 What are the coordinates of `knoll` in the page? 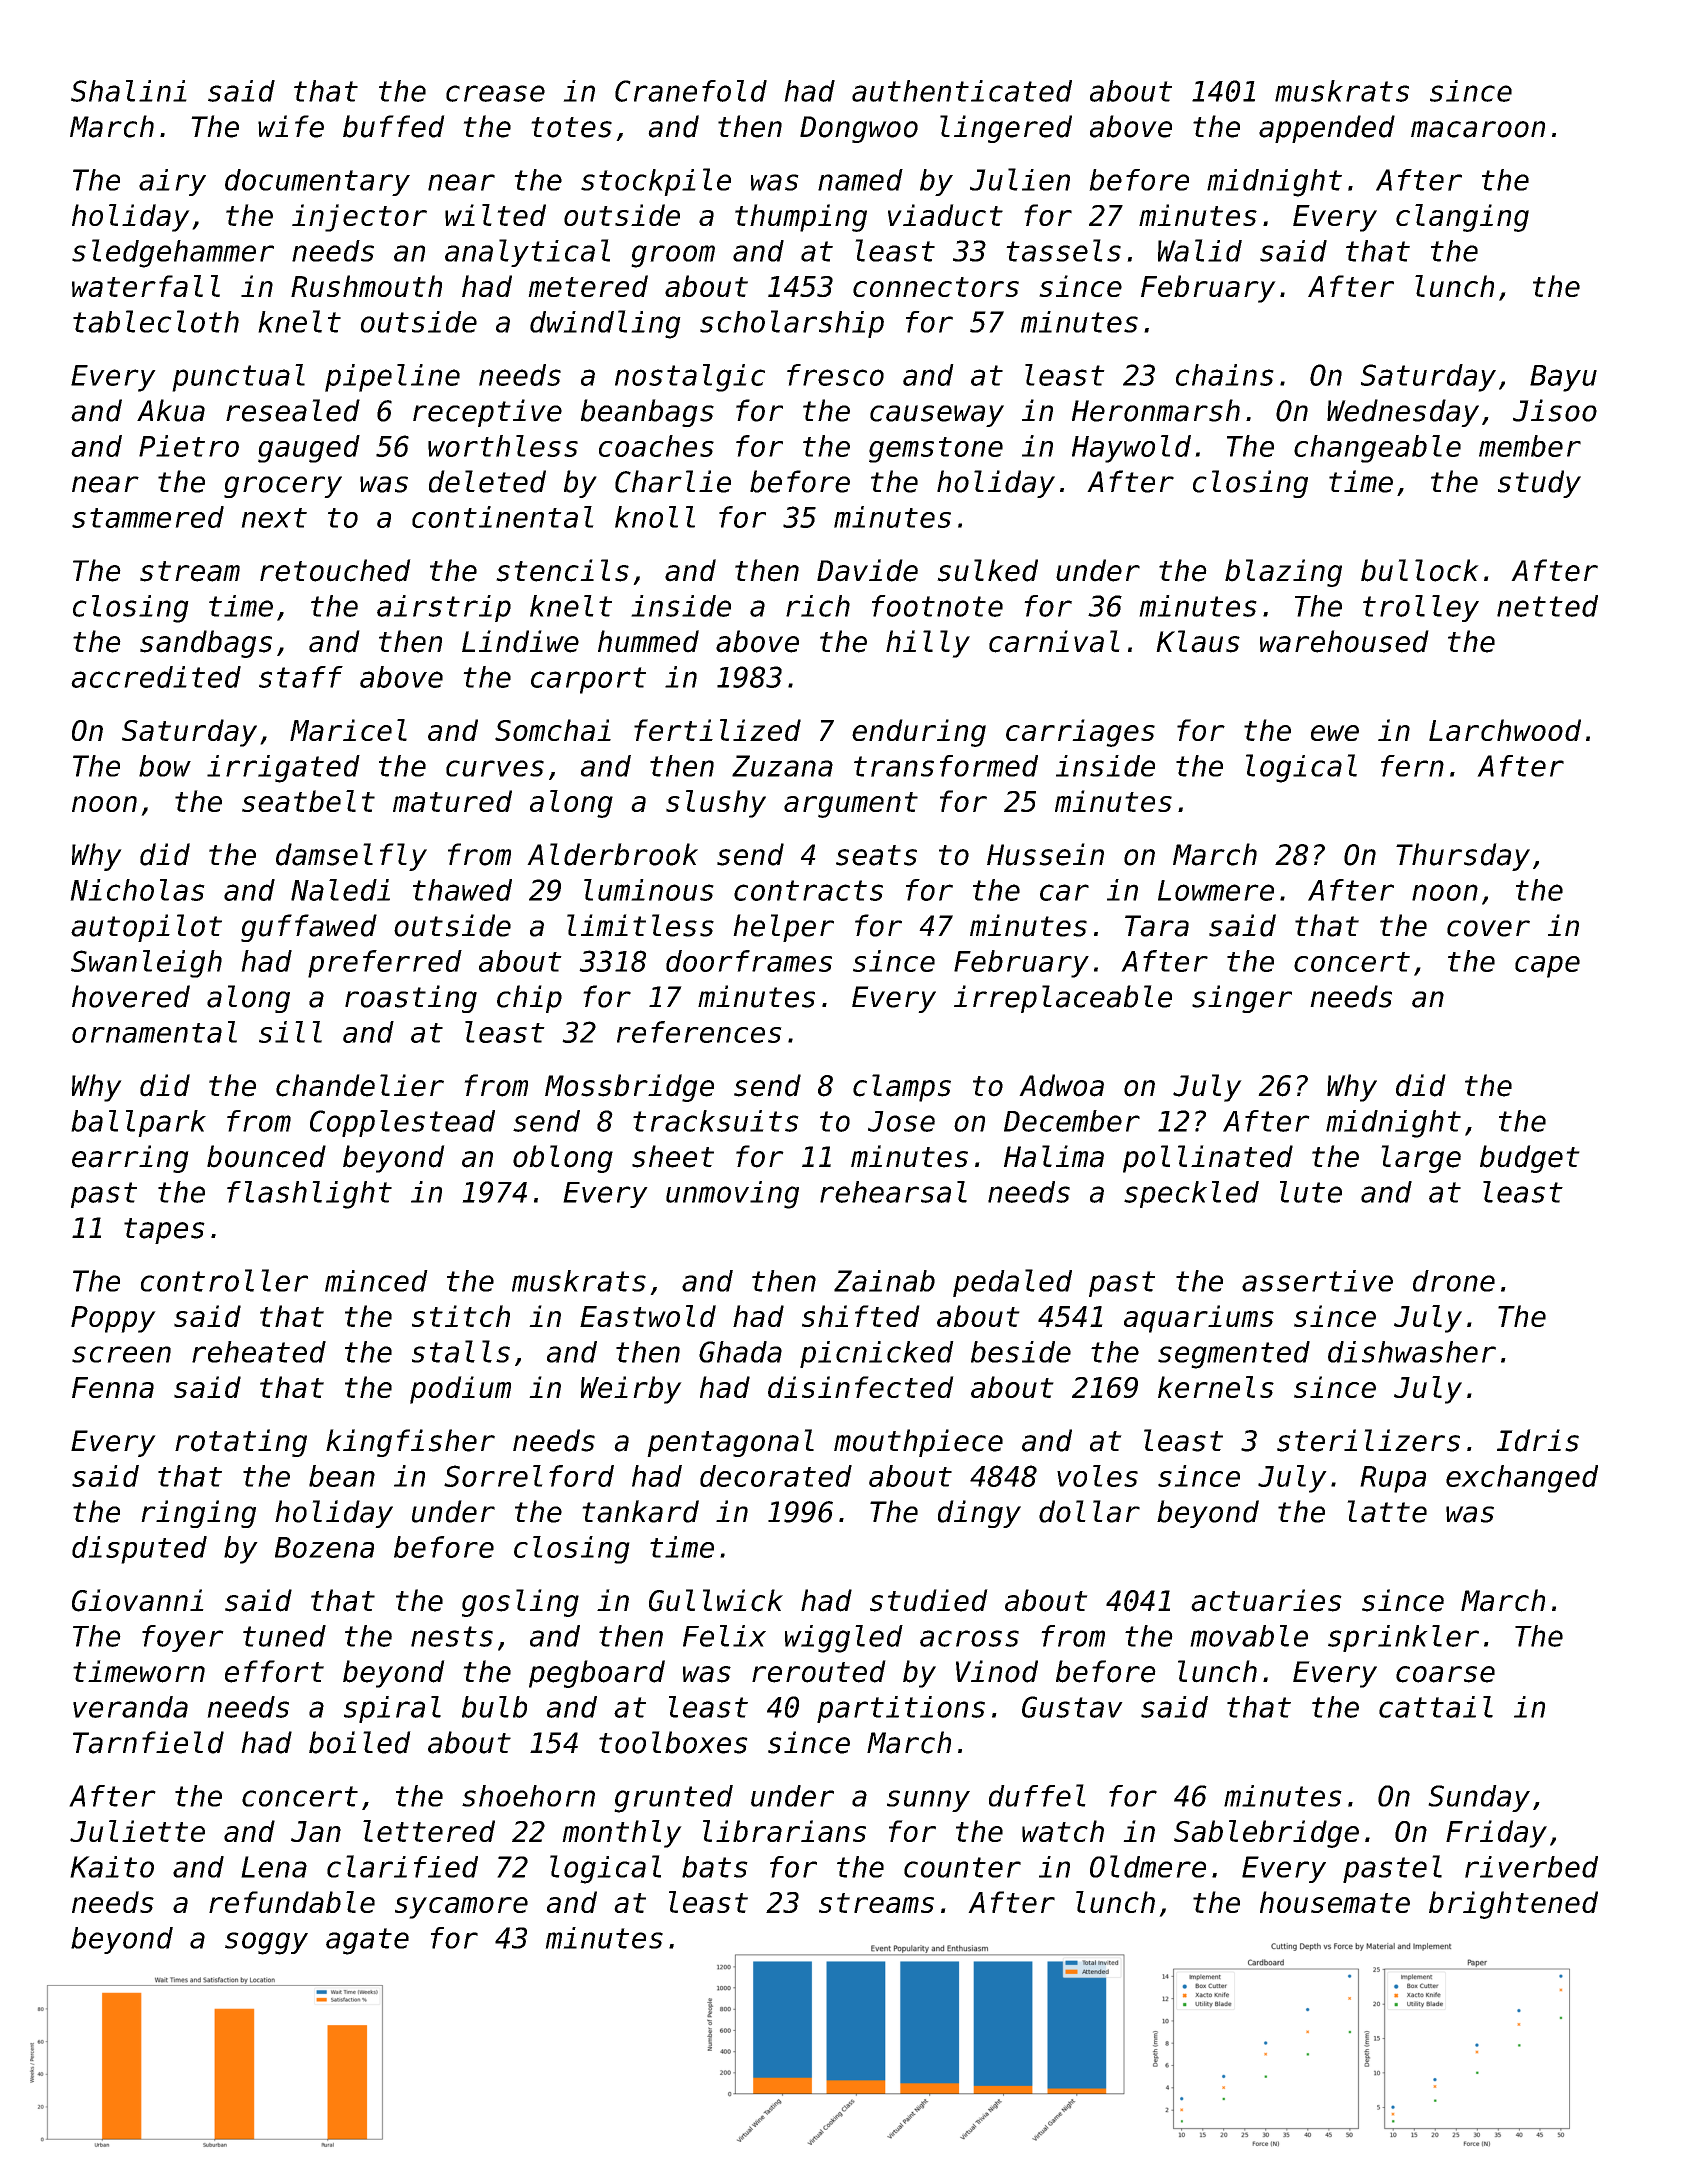 It's located at (655, 517).
